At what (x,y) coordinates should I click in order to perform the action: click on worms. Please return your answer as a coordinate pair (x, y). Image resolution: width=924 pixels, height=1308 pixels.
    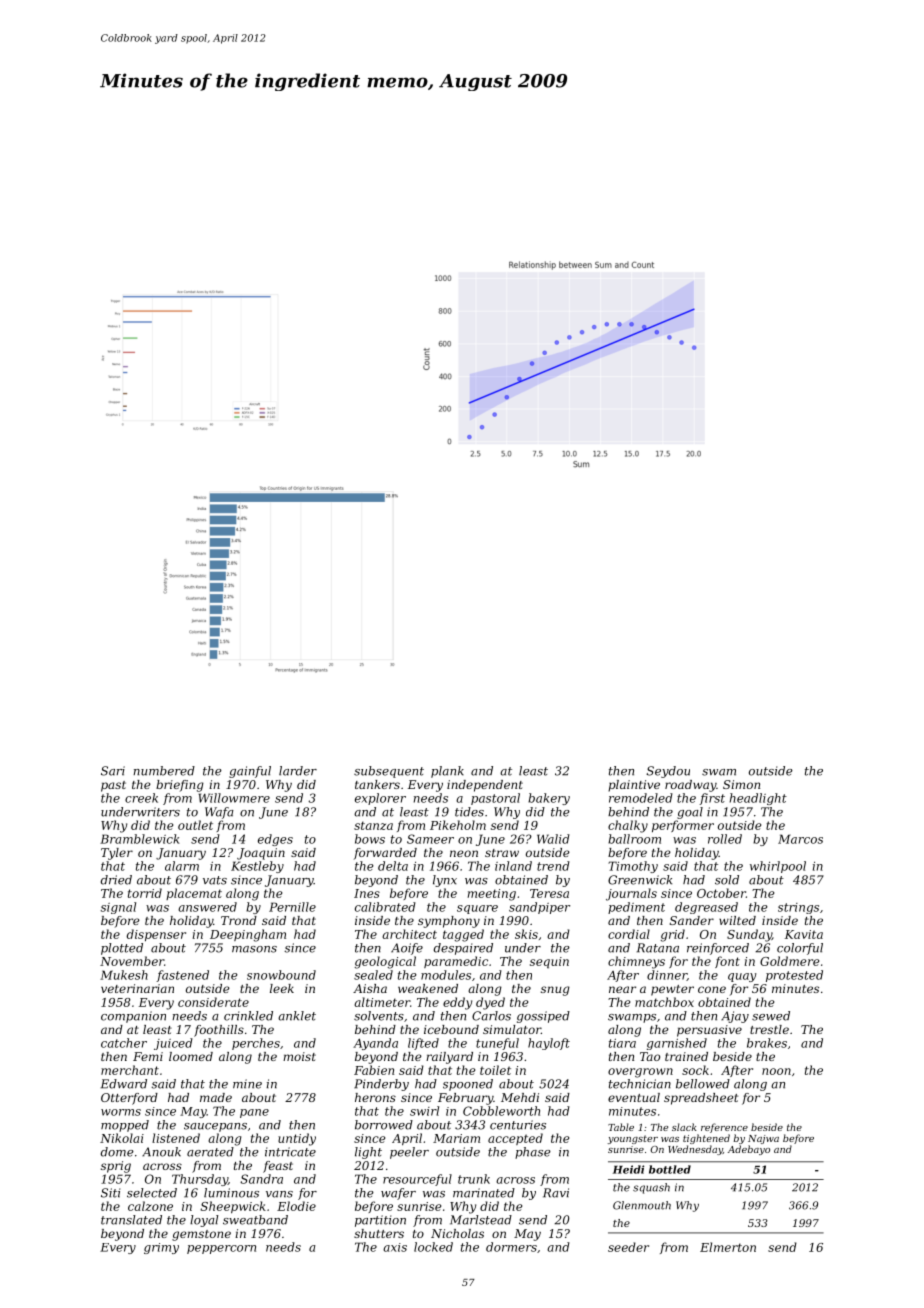
    Looking at the image, I should click on (121, 1112).
